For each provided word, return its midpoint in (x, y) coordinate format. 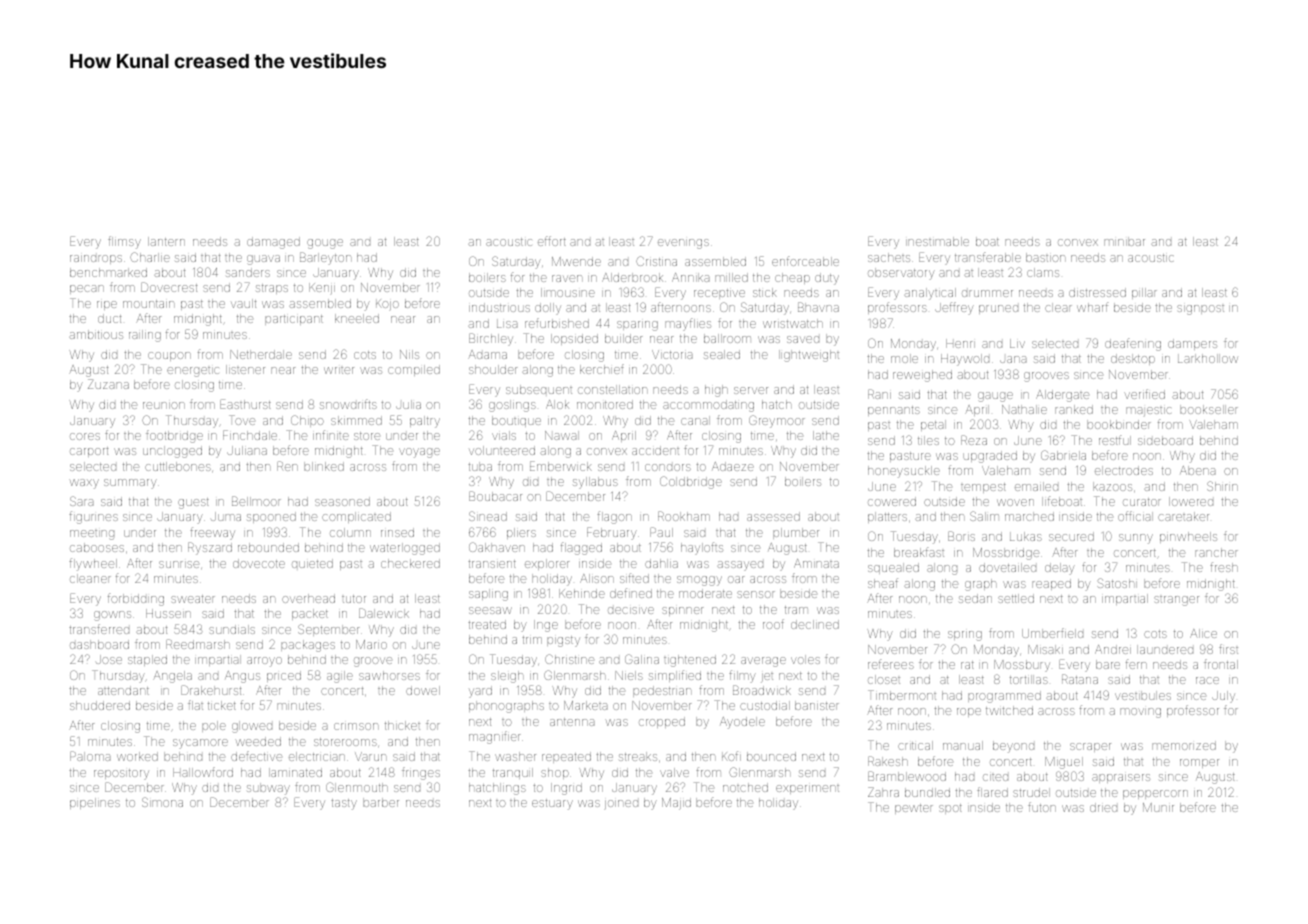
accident (655, 450)
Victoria (672, 354)
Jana (1013, 359)
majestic (1148, 411)
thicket (402, 725)
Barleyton (325, 258)
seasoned (342, 501)
